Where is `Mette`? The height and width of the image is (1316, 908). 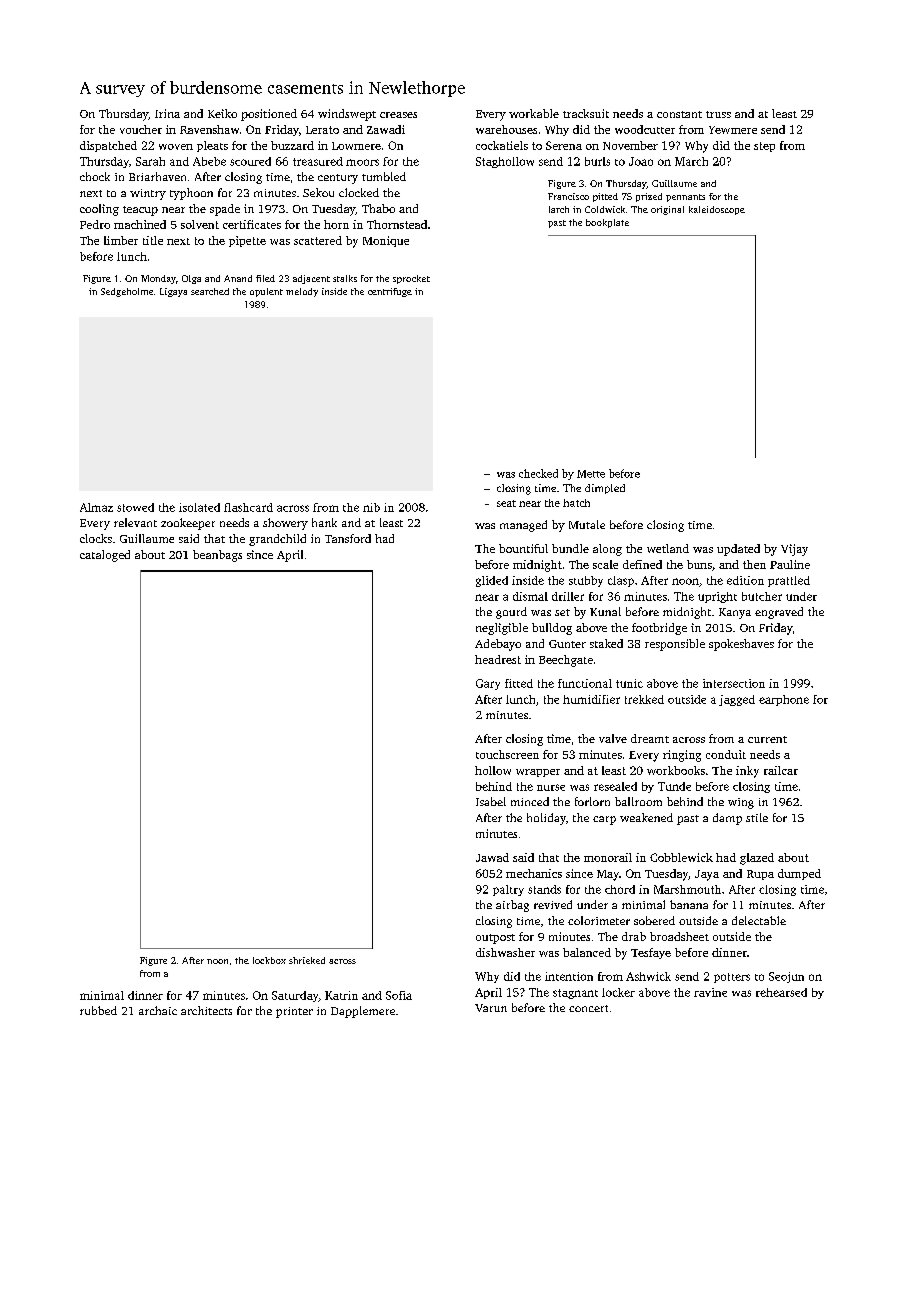
Mette is located at coordinates (591, 474).
